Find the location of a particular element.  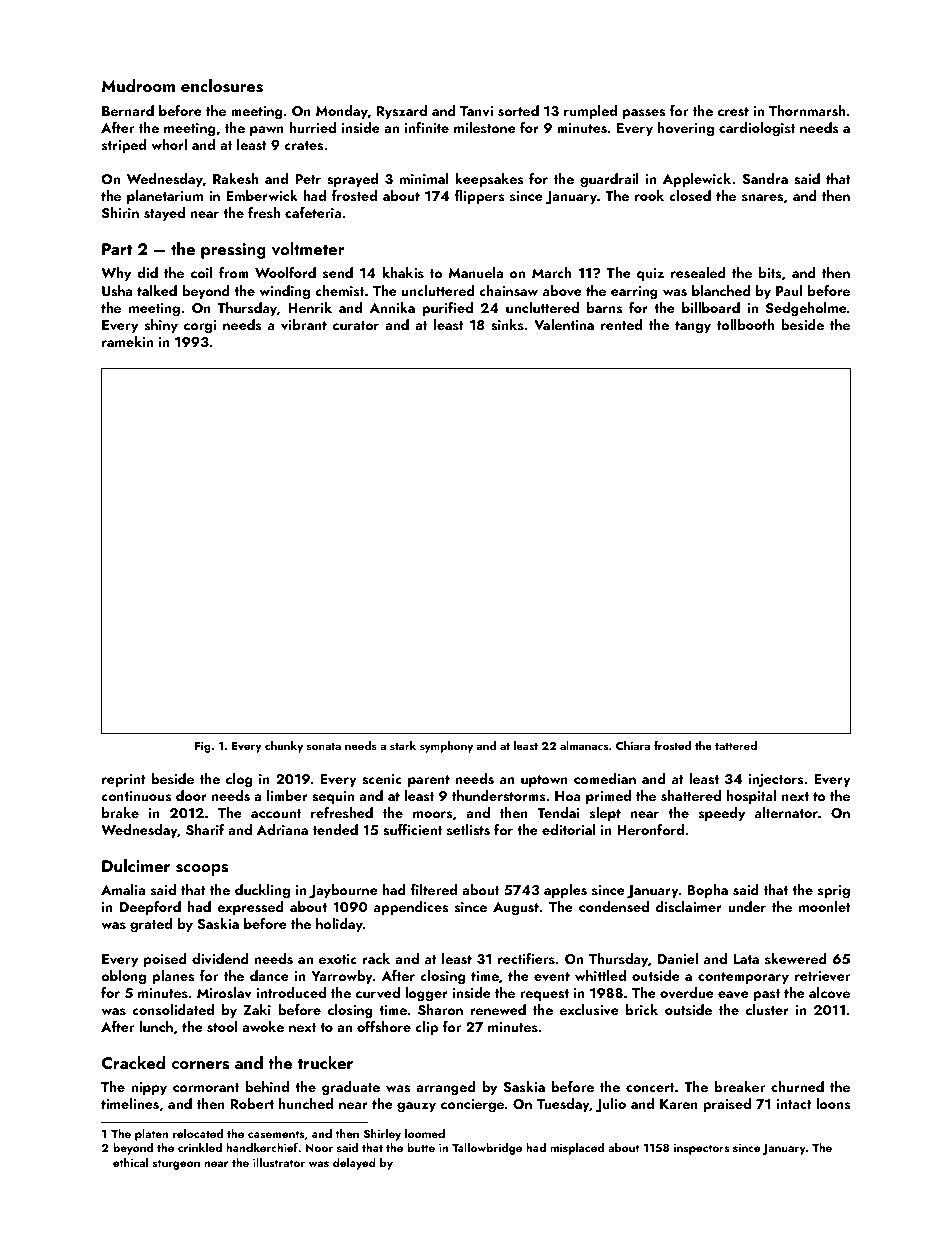

Fig is located at coordinates (203, 747).
